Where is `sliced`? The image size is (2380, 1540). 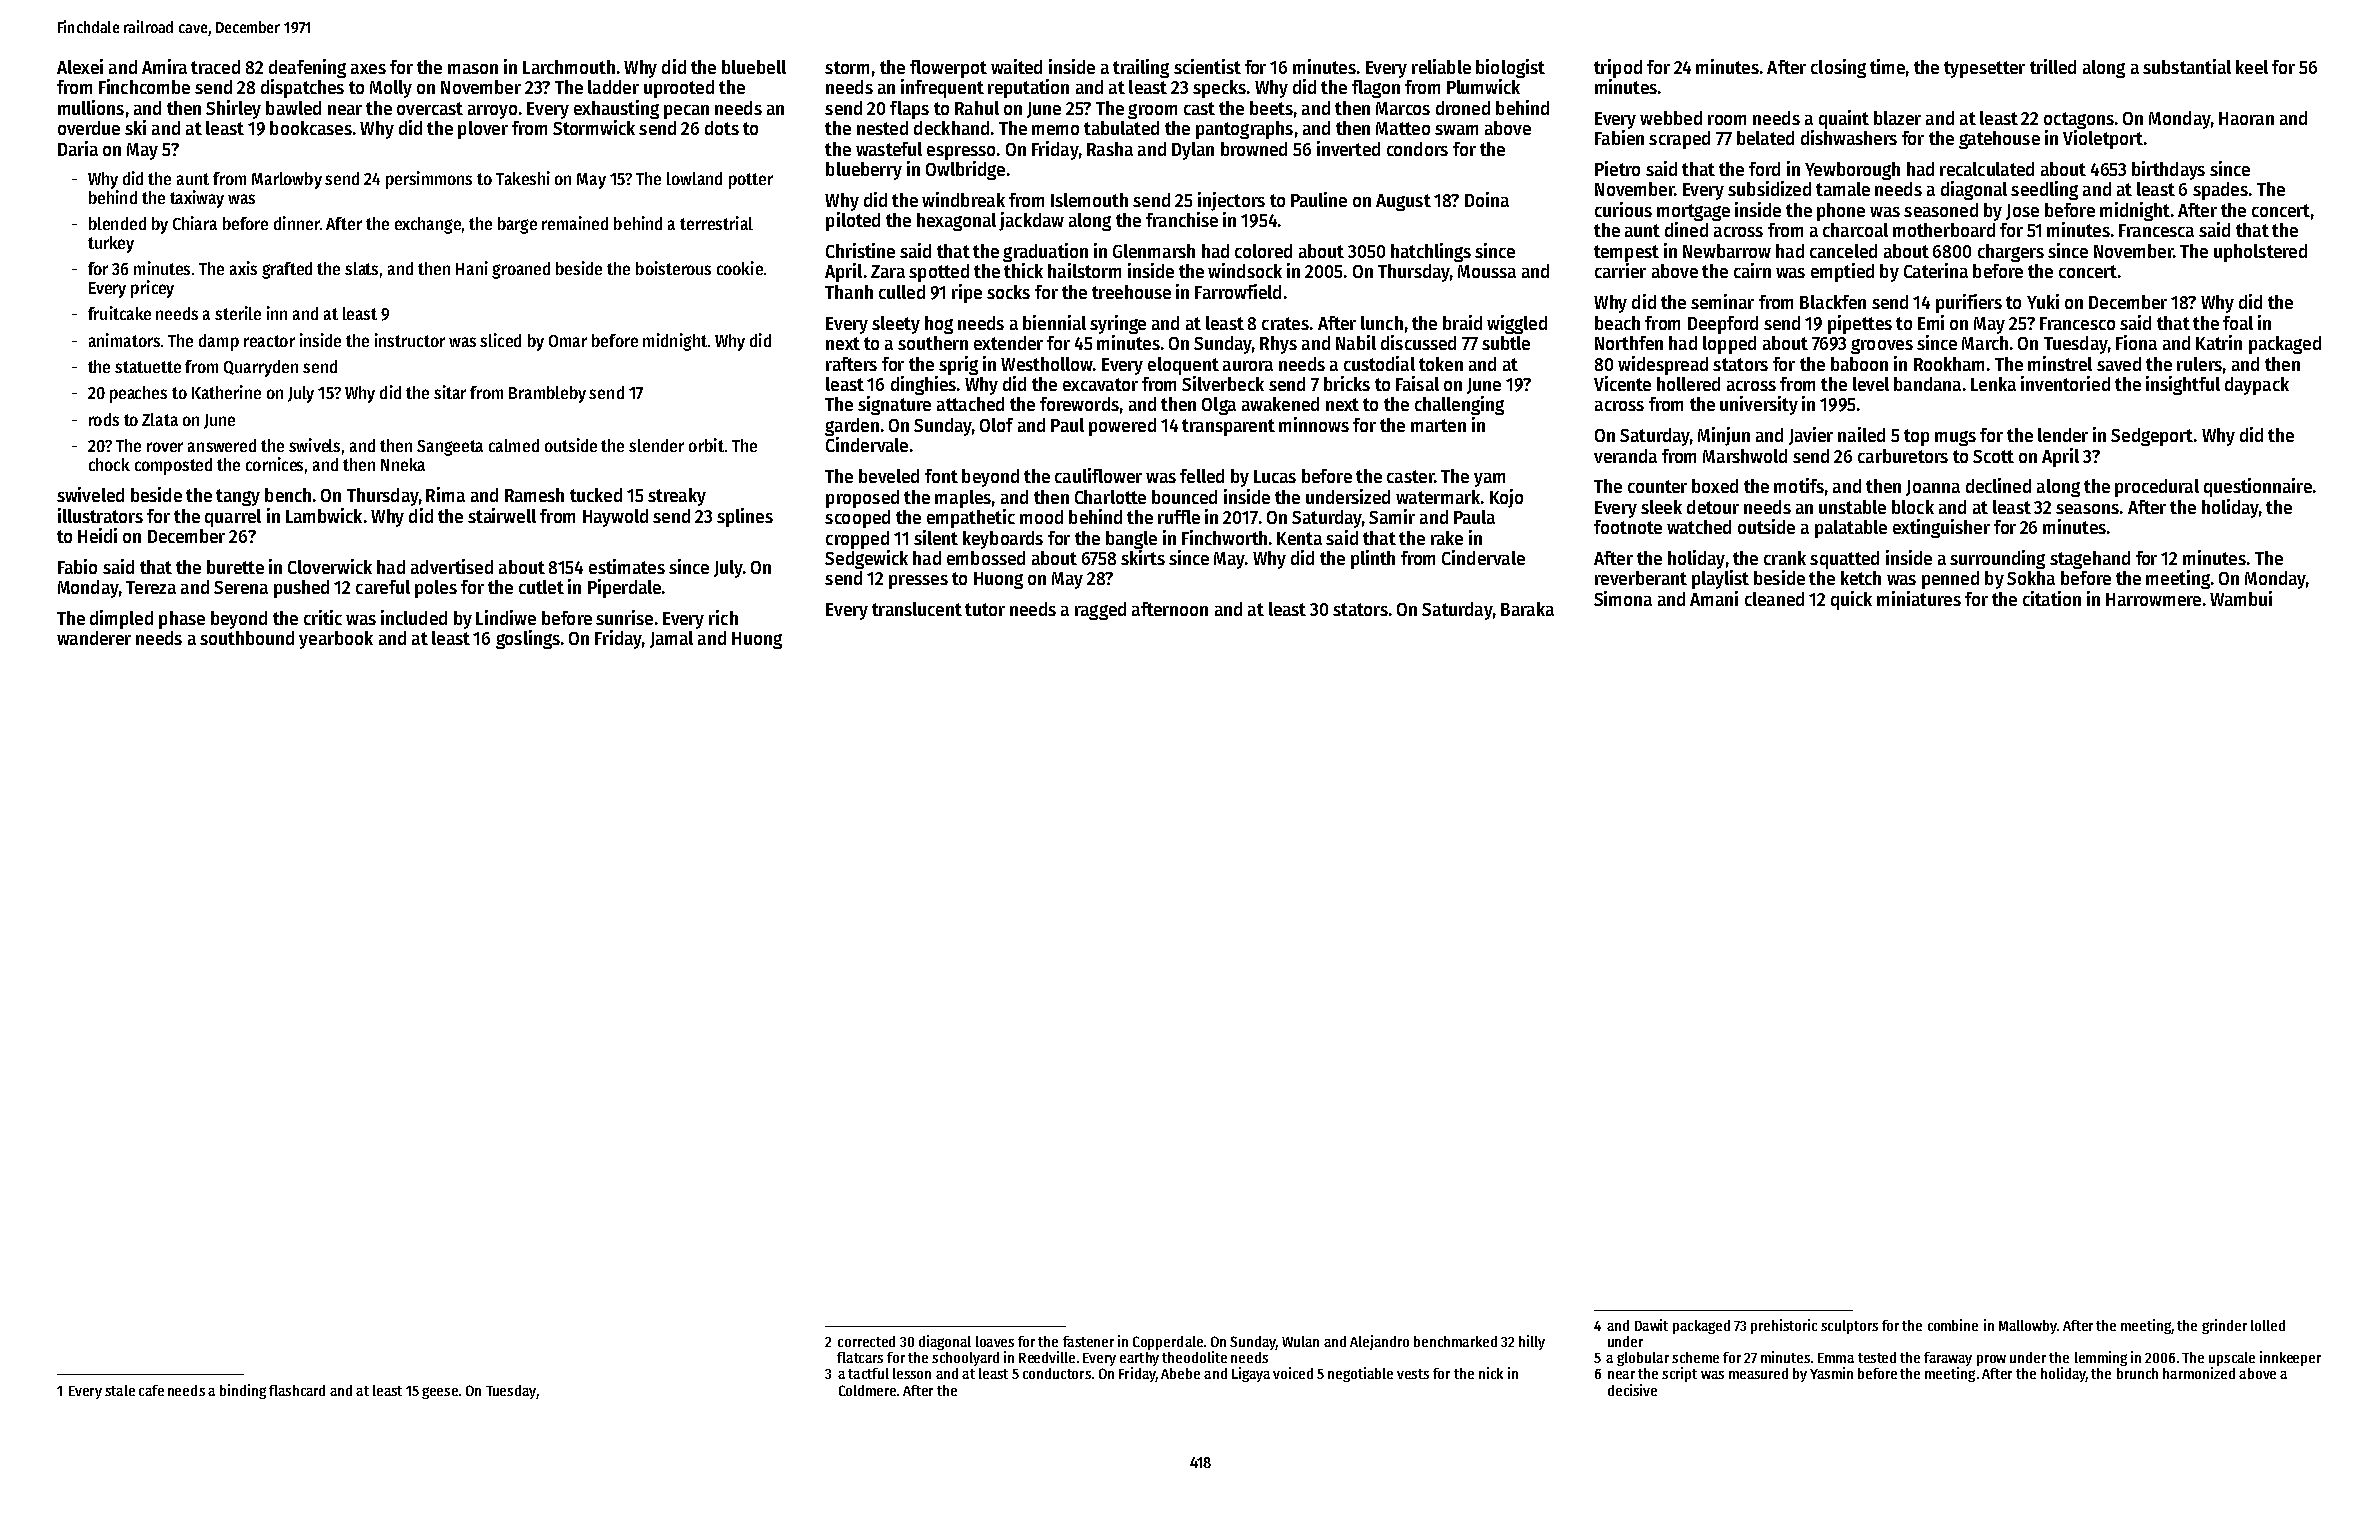
sliced is located at coordinates (500, 340).
